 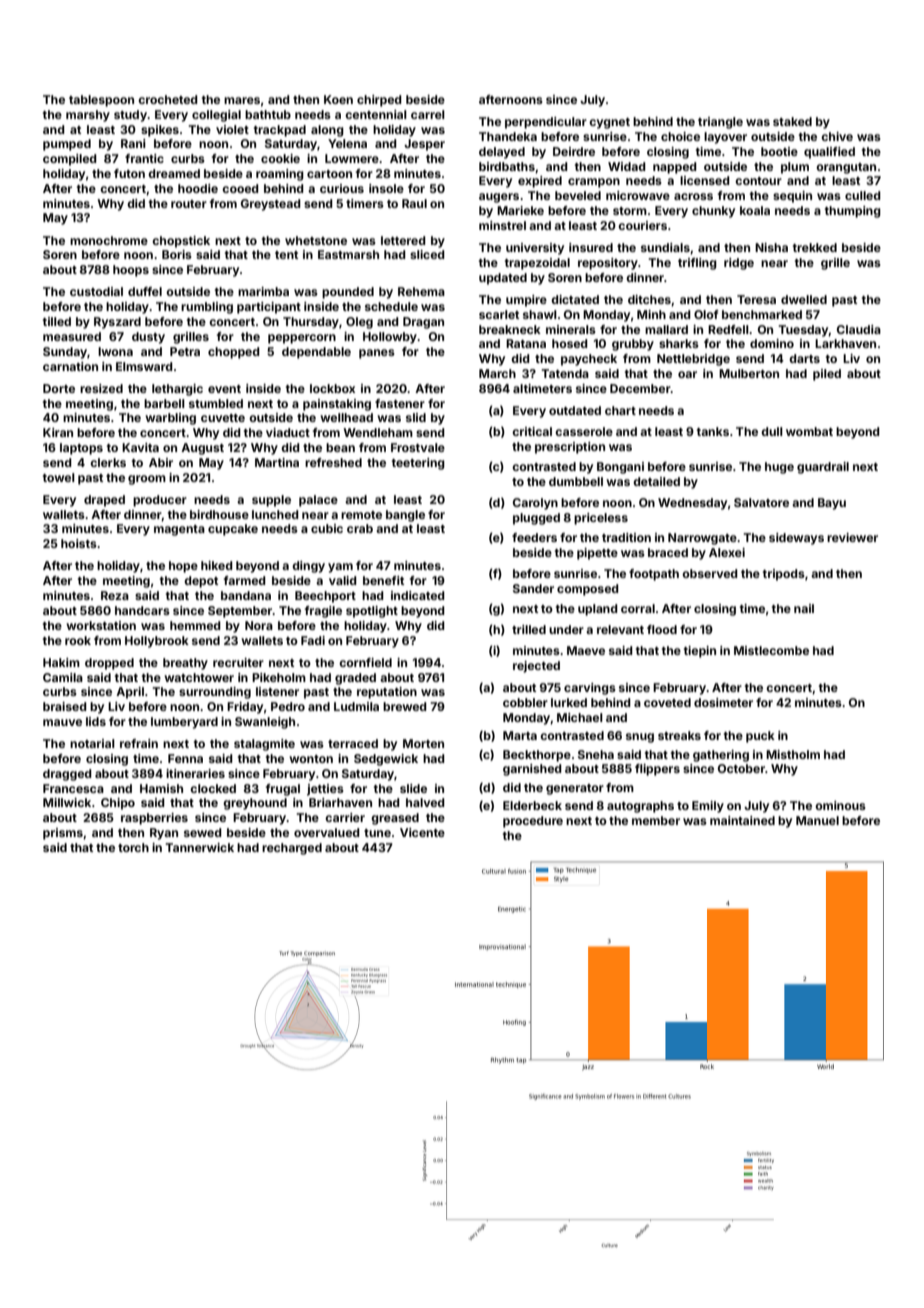 I want to click on puck, so click(x=760, y=737).
